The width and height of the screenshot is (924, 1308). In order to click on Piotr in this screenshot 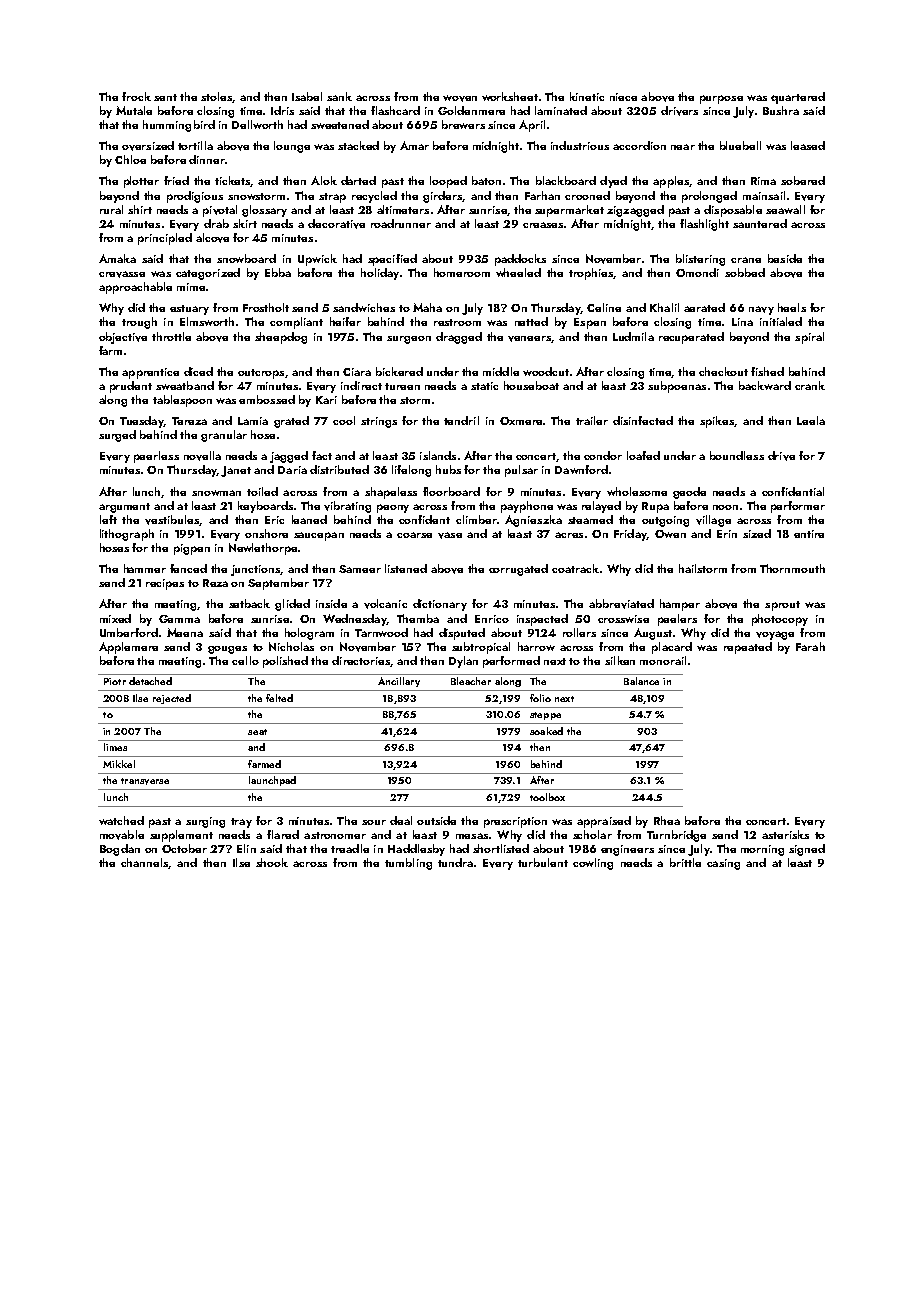, I will do `click(115, 681)`.
